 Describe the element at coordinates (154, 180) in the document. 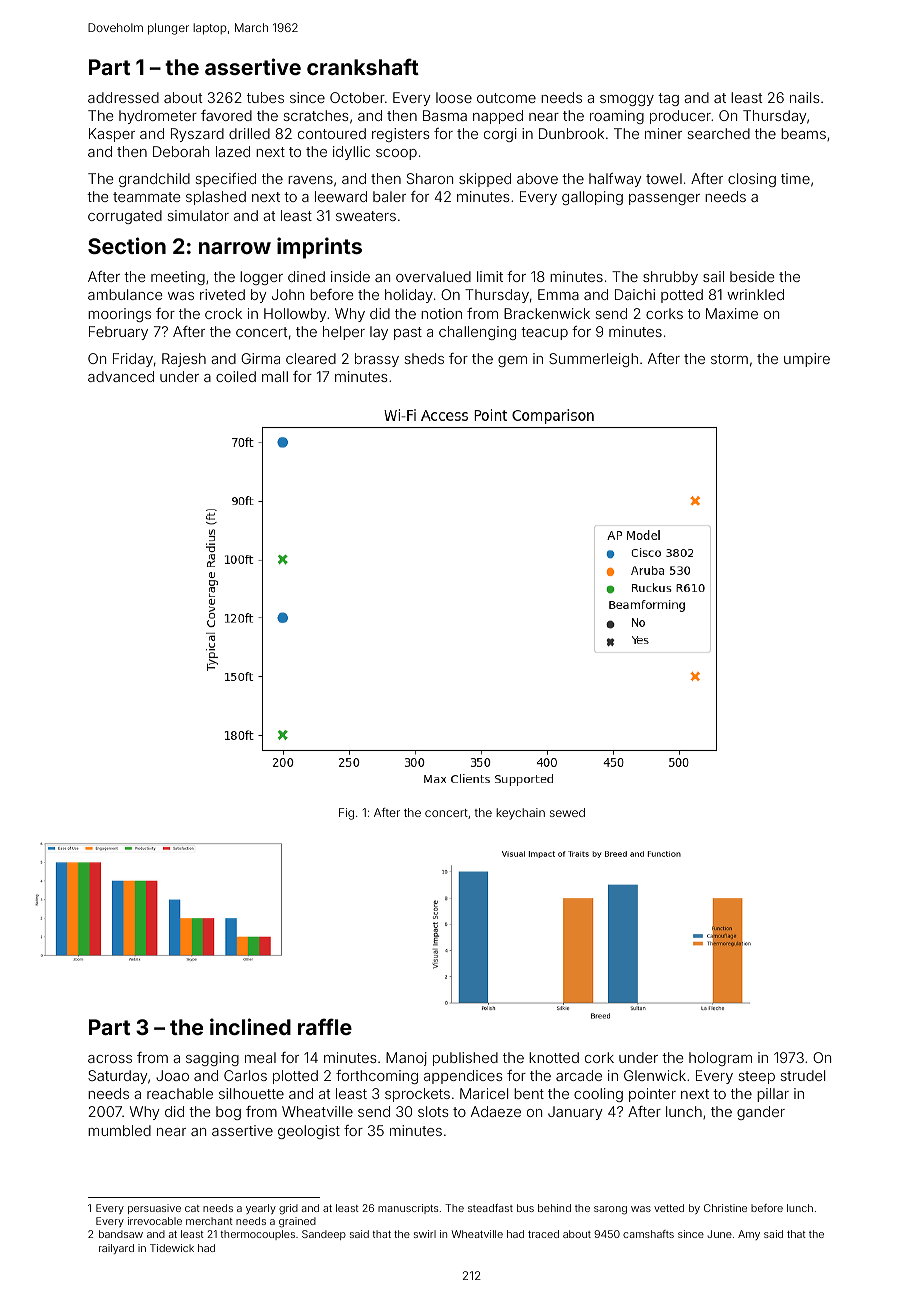

I see `grandchild` at that location.
